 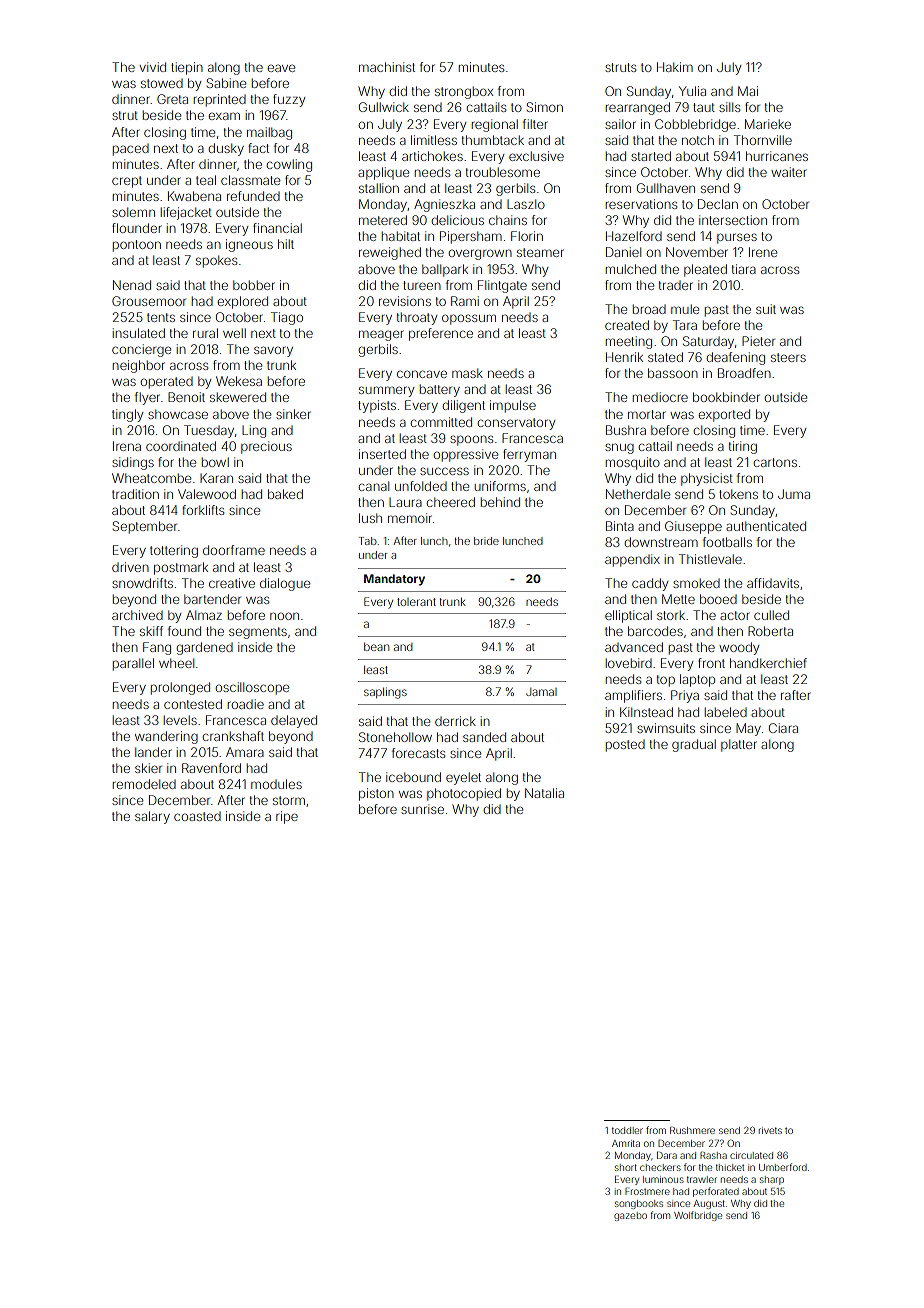 What do you see at coordinates (675, 67) in the screenshot?
I see `Hakim` at bounding box center [675, 67].
